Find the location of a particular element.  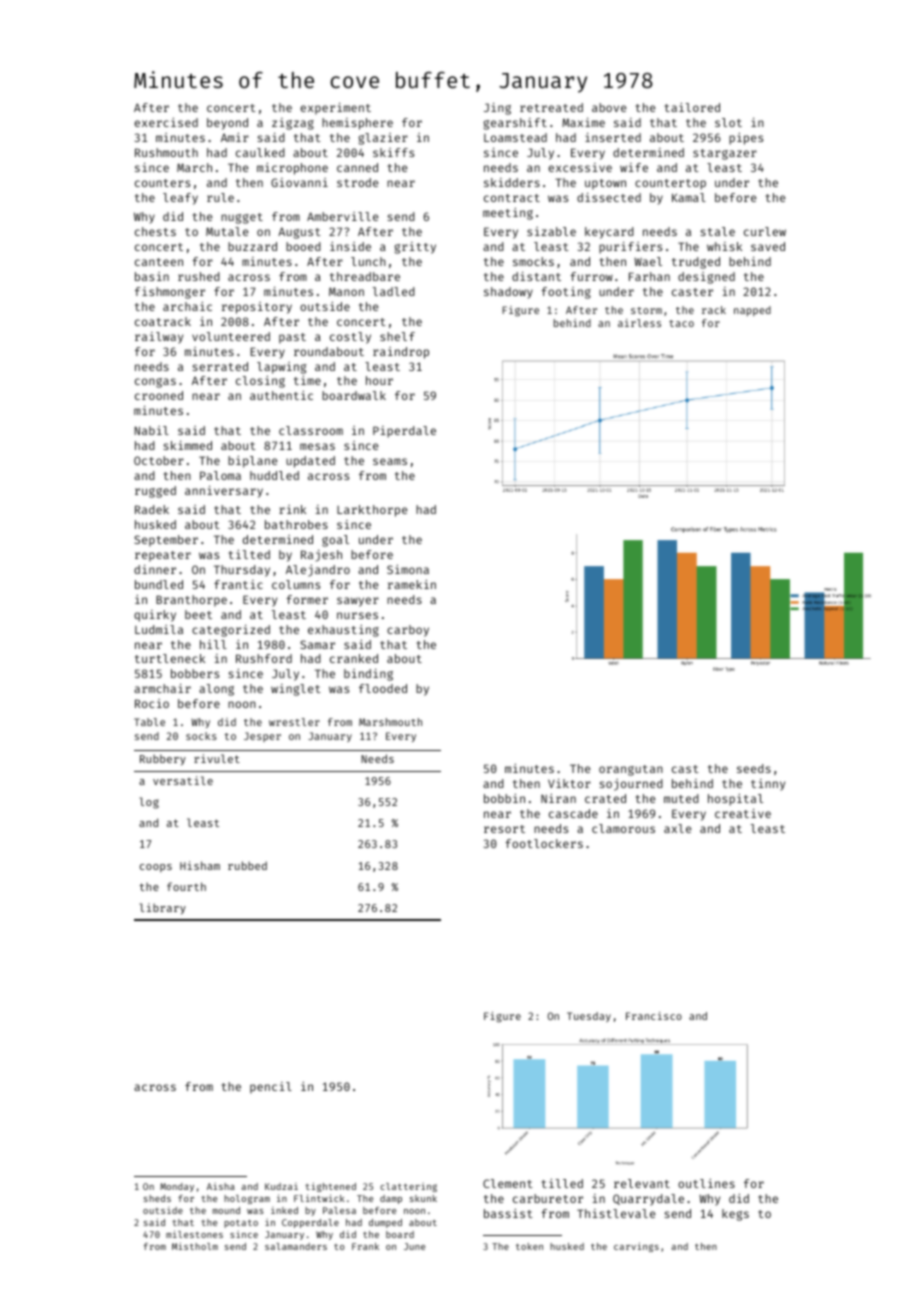

Marshmouth is located at coordinates (390, 722).
